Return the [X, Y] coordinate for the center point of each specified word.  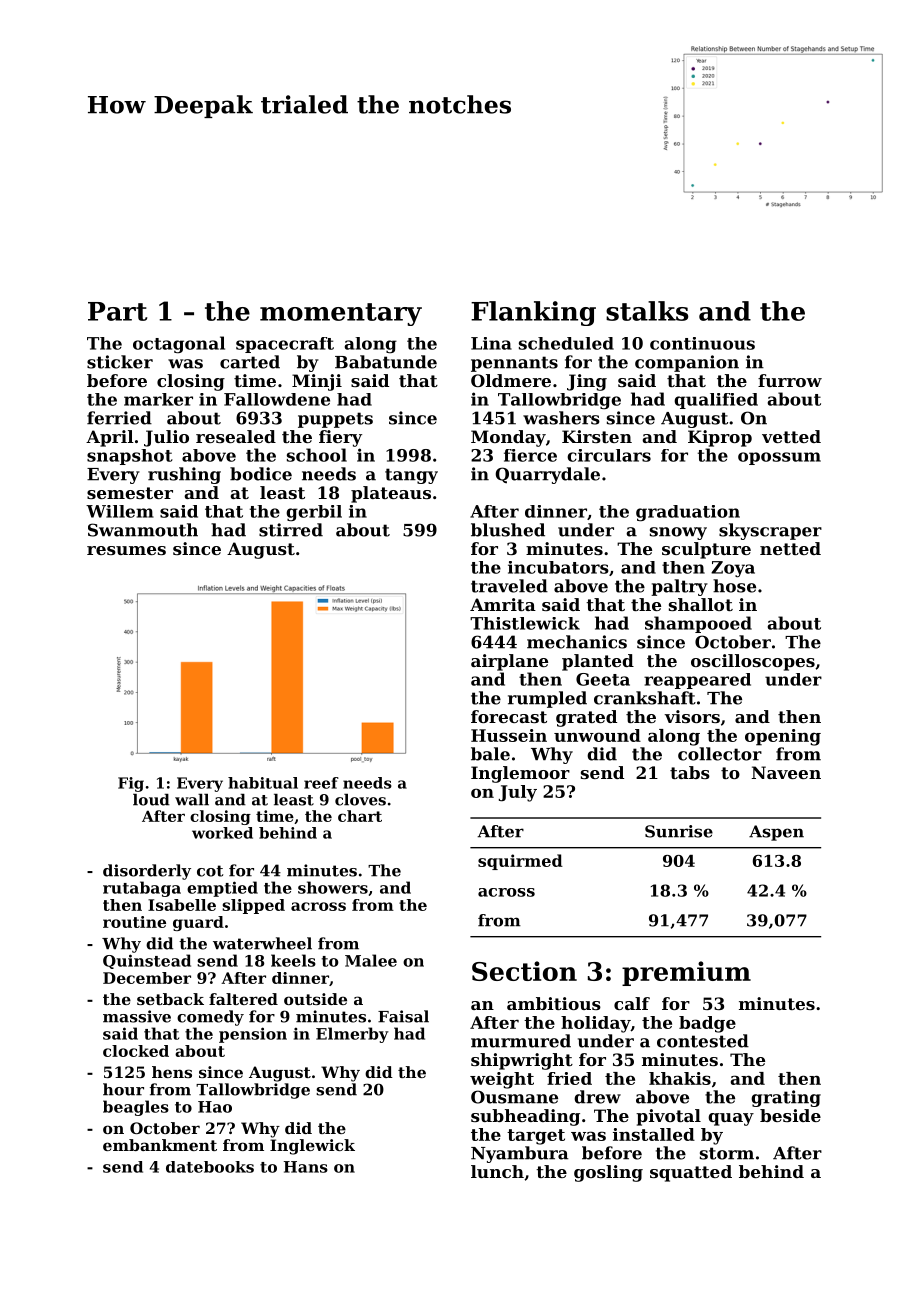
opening [783, 737]
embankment [160, 1145]
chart [360, 816]
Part [117, 311]
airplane [509, 662]
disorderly [147, 872]
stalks [647, 311]
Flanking [533, 313]
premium [686, 973]
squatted [691, 1173]
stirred [291, 530]
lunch [497, 1171]
